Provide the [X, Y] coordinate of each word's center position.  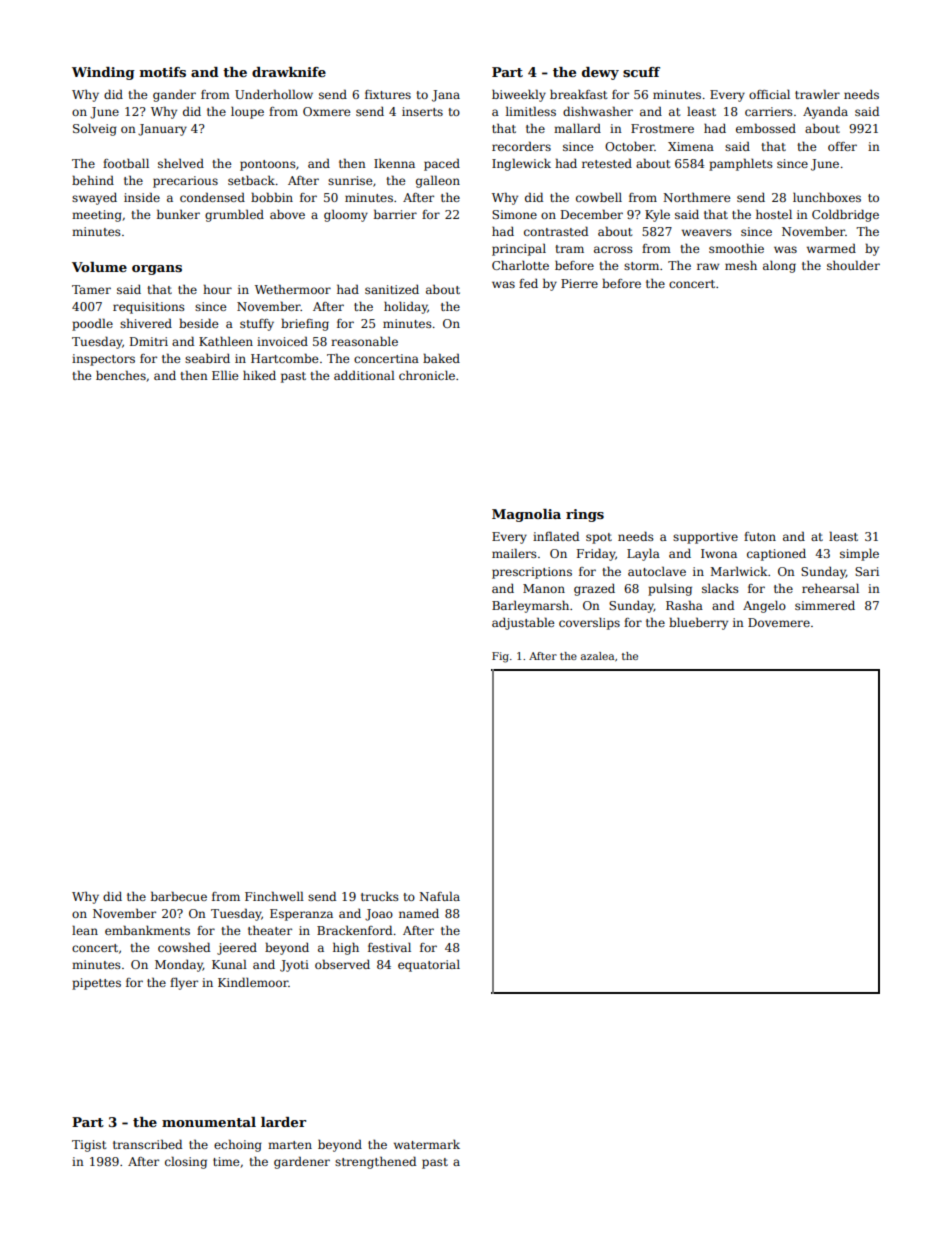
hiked [259, 375]
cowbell [599, 197]
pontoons [268, 165]
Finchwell [274, 896]
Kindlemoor [253, 982]
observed [342, 964]
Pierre [579, 283]
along [779, 267]
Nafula [439, 896]
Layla [643, 555]
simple [859, 555]
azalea [597, 656]
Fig [500, 657]
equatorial [429, 965]
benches [121, 375]
